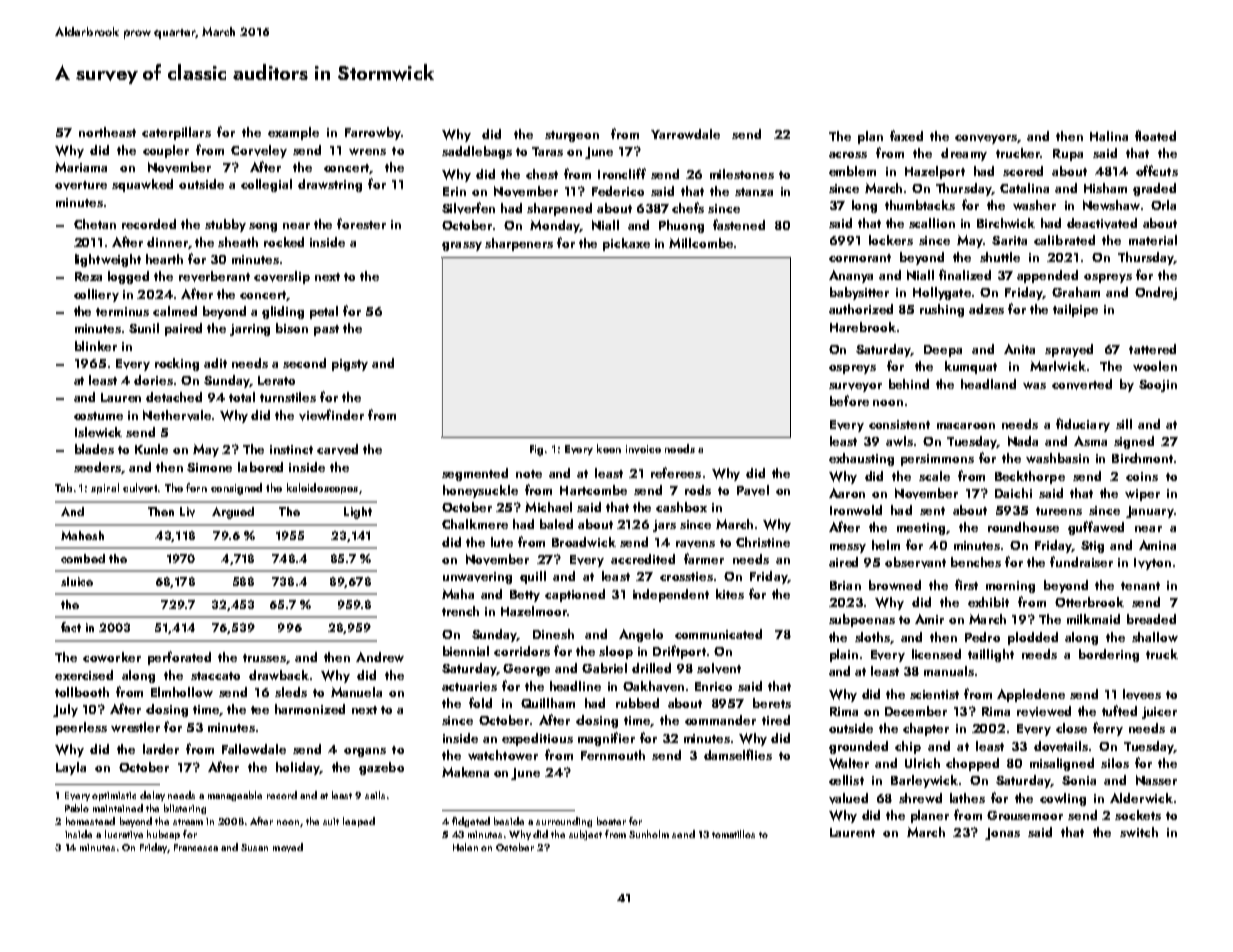 This page has width=1233, height=952. What do you see at coordinates (920, 205) in the page?
I see `thumbtacks` at bounding box center [920, 205].
